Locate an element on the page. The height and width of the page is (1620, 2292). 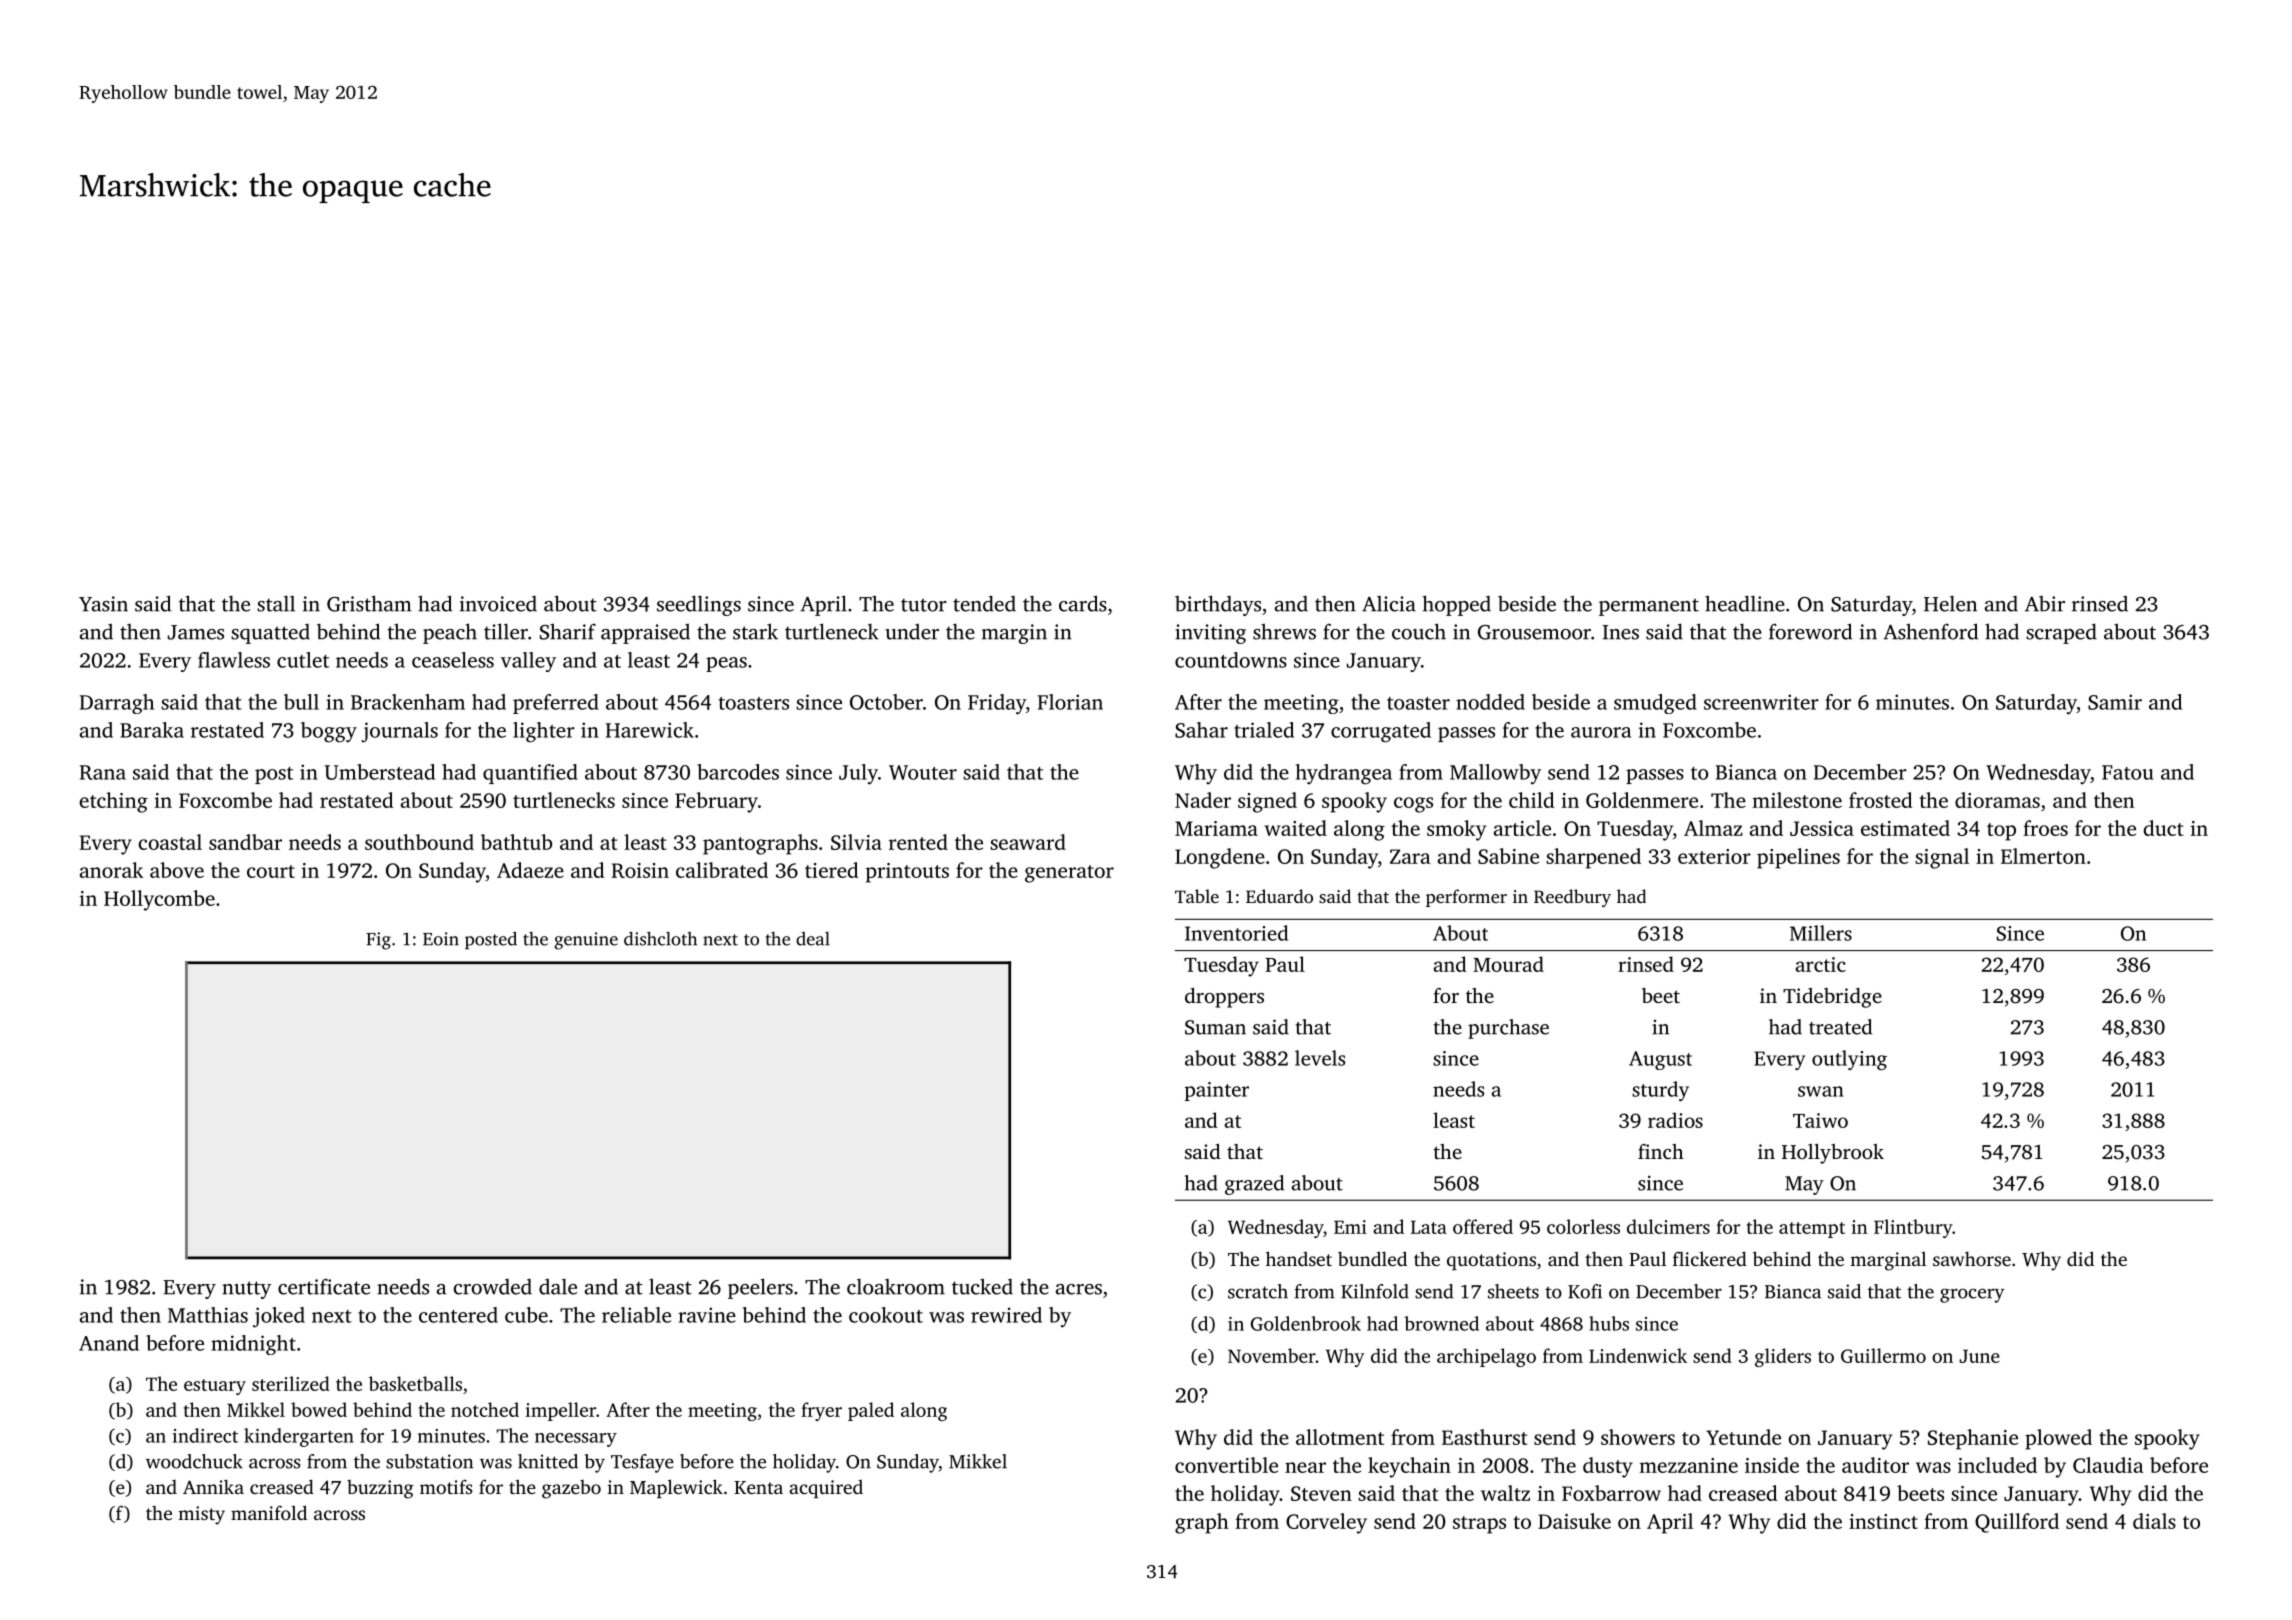
Rana is located at coordinates (103, 772).
